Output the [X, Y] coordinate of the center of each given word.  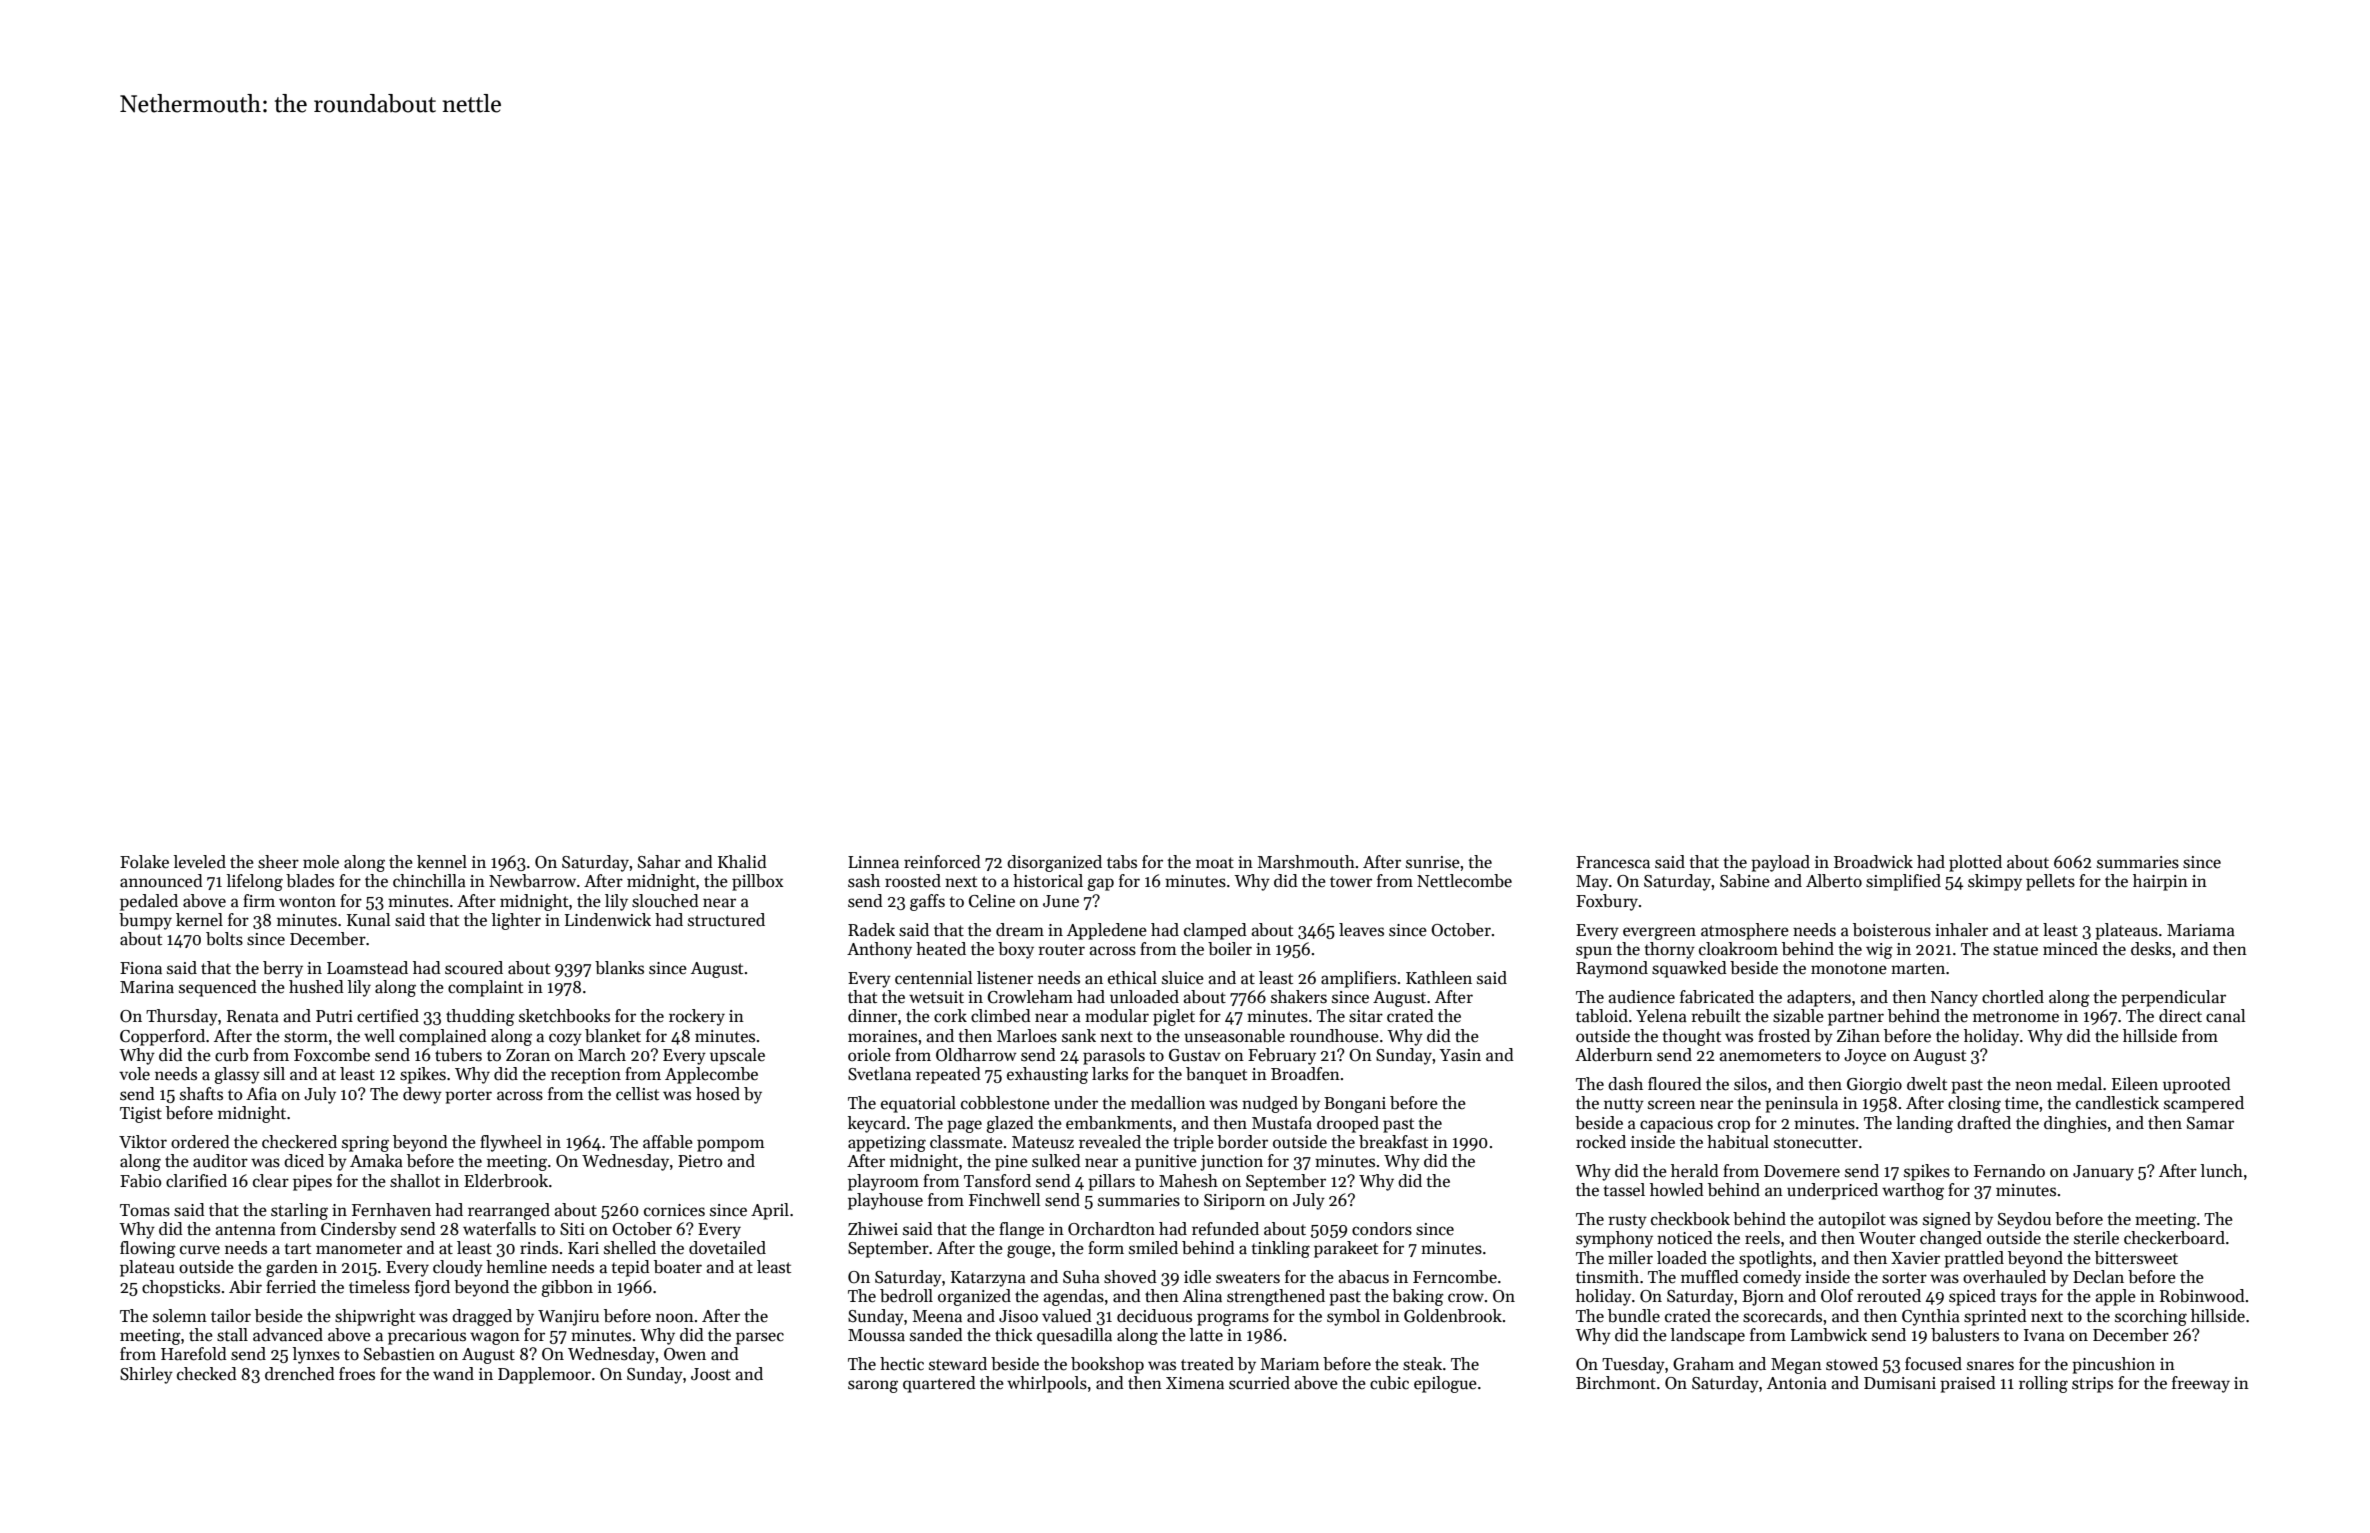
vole [134, 1074]
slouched [665, 901]
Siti [572, 1229]
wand [453, 1374]
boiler [1230, 949]
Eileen [2135, 1084]
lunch [2222, 1171]
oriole [869, 1054]
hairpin [2160, 882]
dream [1020, 930]
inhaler [1961, 930]
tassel [1624, 1190]
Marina [147, 987]
